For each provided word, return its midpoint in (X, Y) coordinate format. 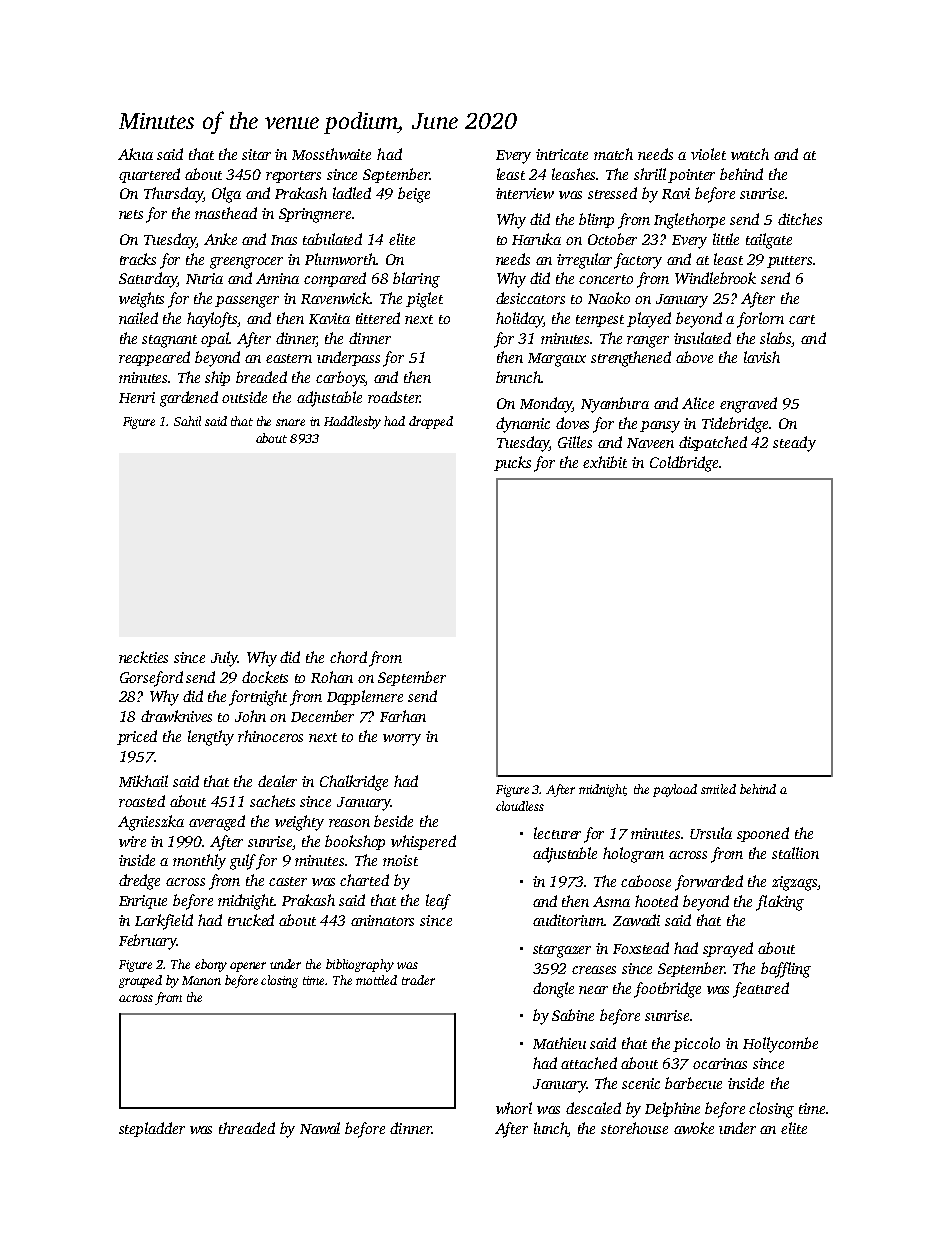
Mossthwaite (331, 154)
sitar (256, 154)
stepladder (152, 1129)
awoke (694, 1128)
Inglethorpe (689, 221)
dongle (553, 990)
